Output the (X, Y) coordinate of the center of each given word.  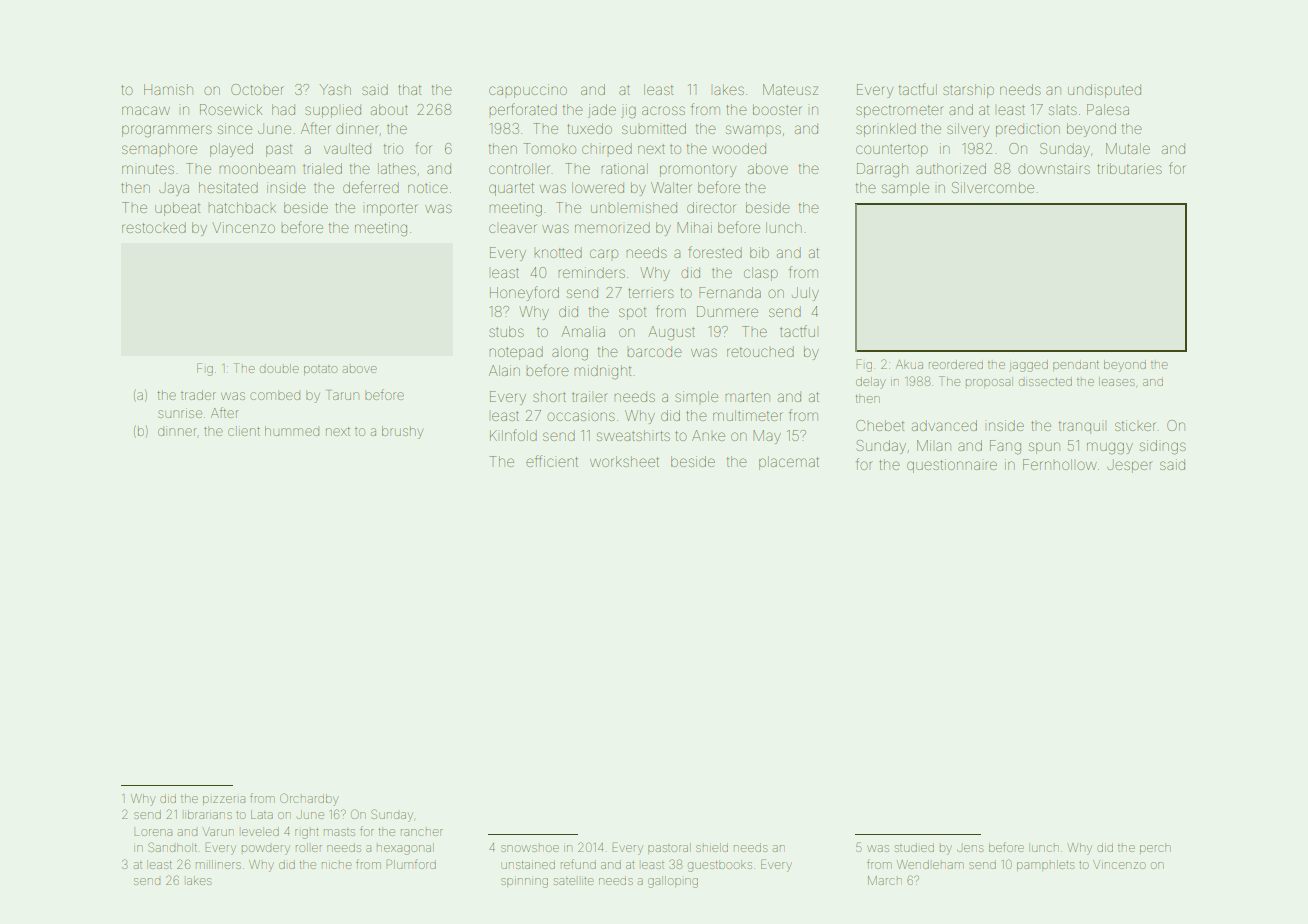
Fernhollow (1059, 464)
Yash (335, 89)
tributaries (1129, 168)
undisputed (1104, 91)
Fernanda (730, 292)
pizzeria (224, 800)
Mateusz (790, 89)
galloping (673, 882)
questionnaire (952, 466)
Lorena (153, 832)
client (244, 431)
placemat (789, 463)
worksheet (624, 461)
